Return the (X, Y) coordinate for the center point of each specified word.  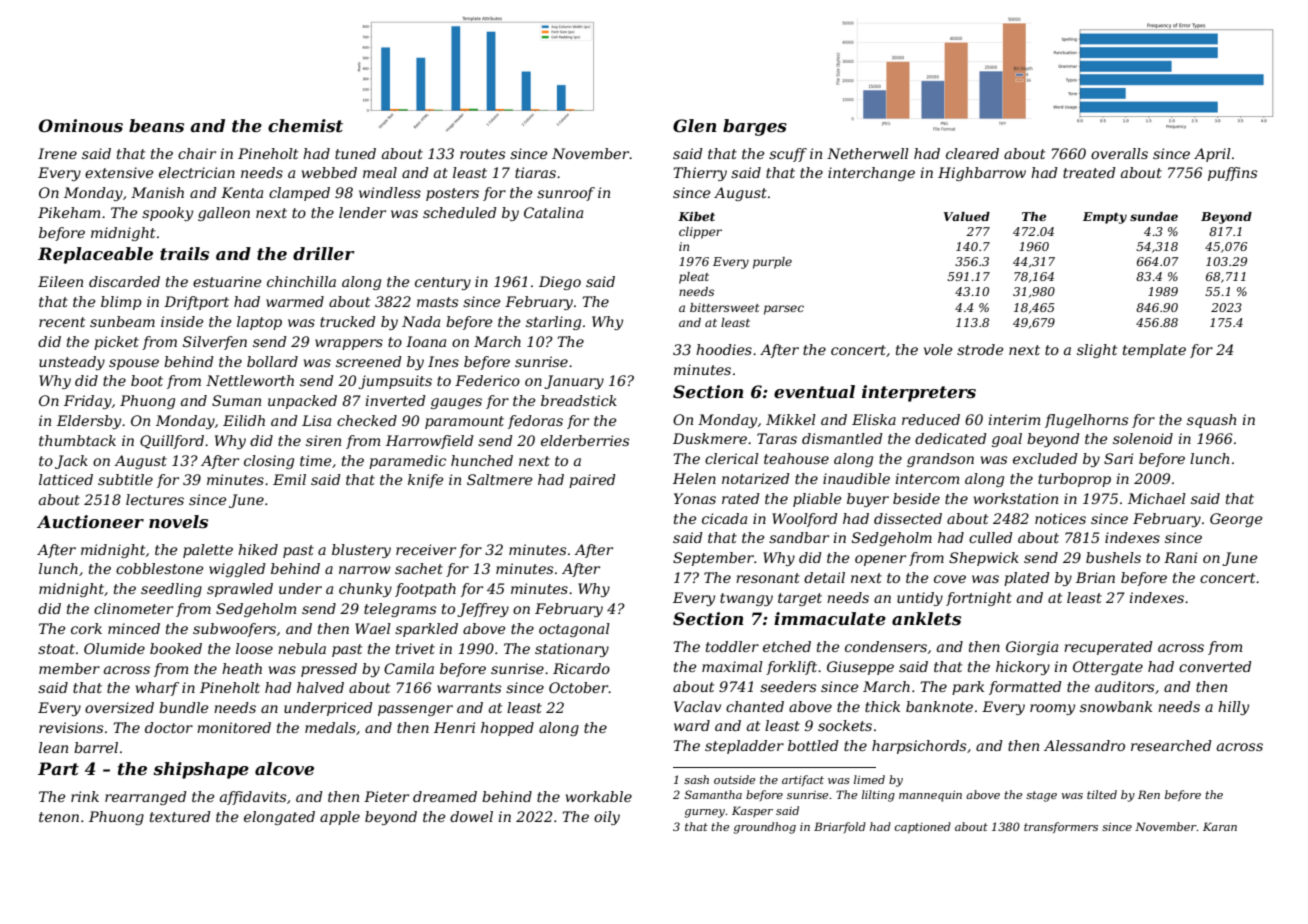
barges (755, 127)
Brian (1095, 577)
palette (208, 551)
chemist (305, 125)
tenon (59, 817)
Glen (695, 125)
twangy (746, 599)
